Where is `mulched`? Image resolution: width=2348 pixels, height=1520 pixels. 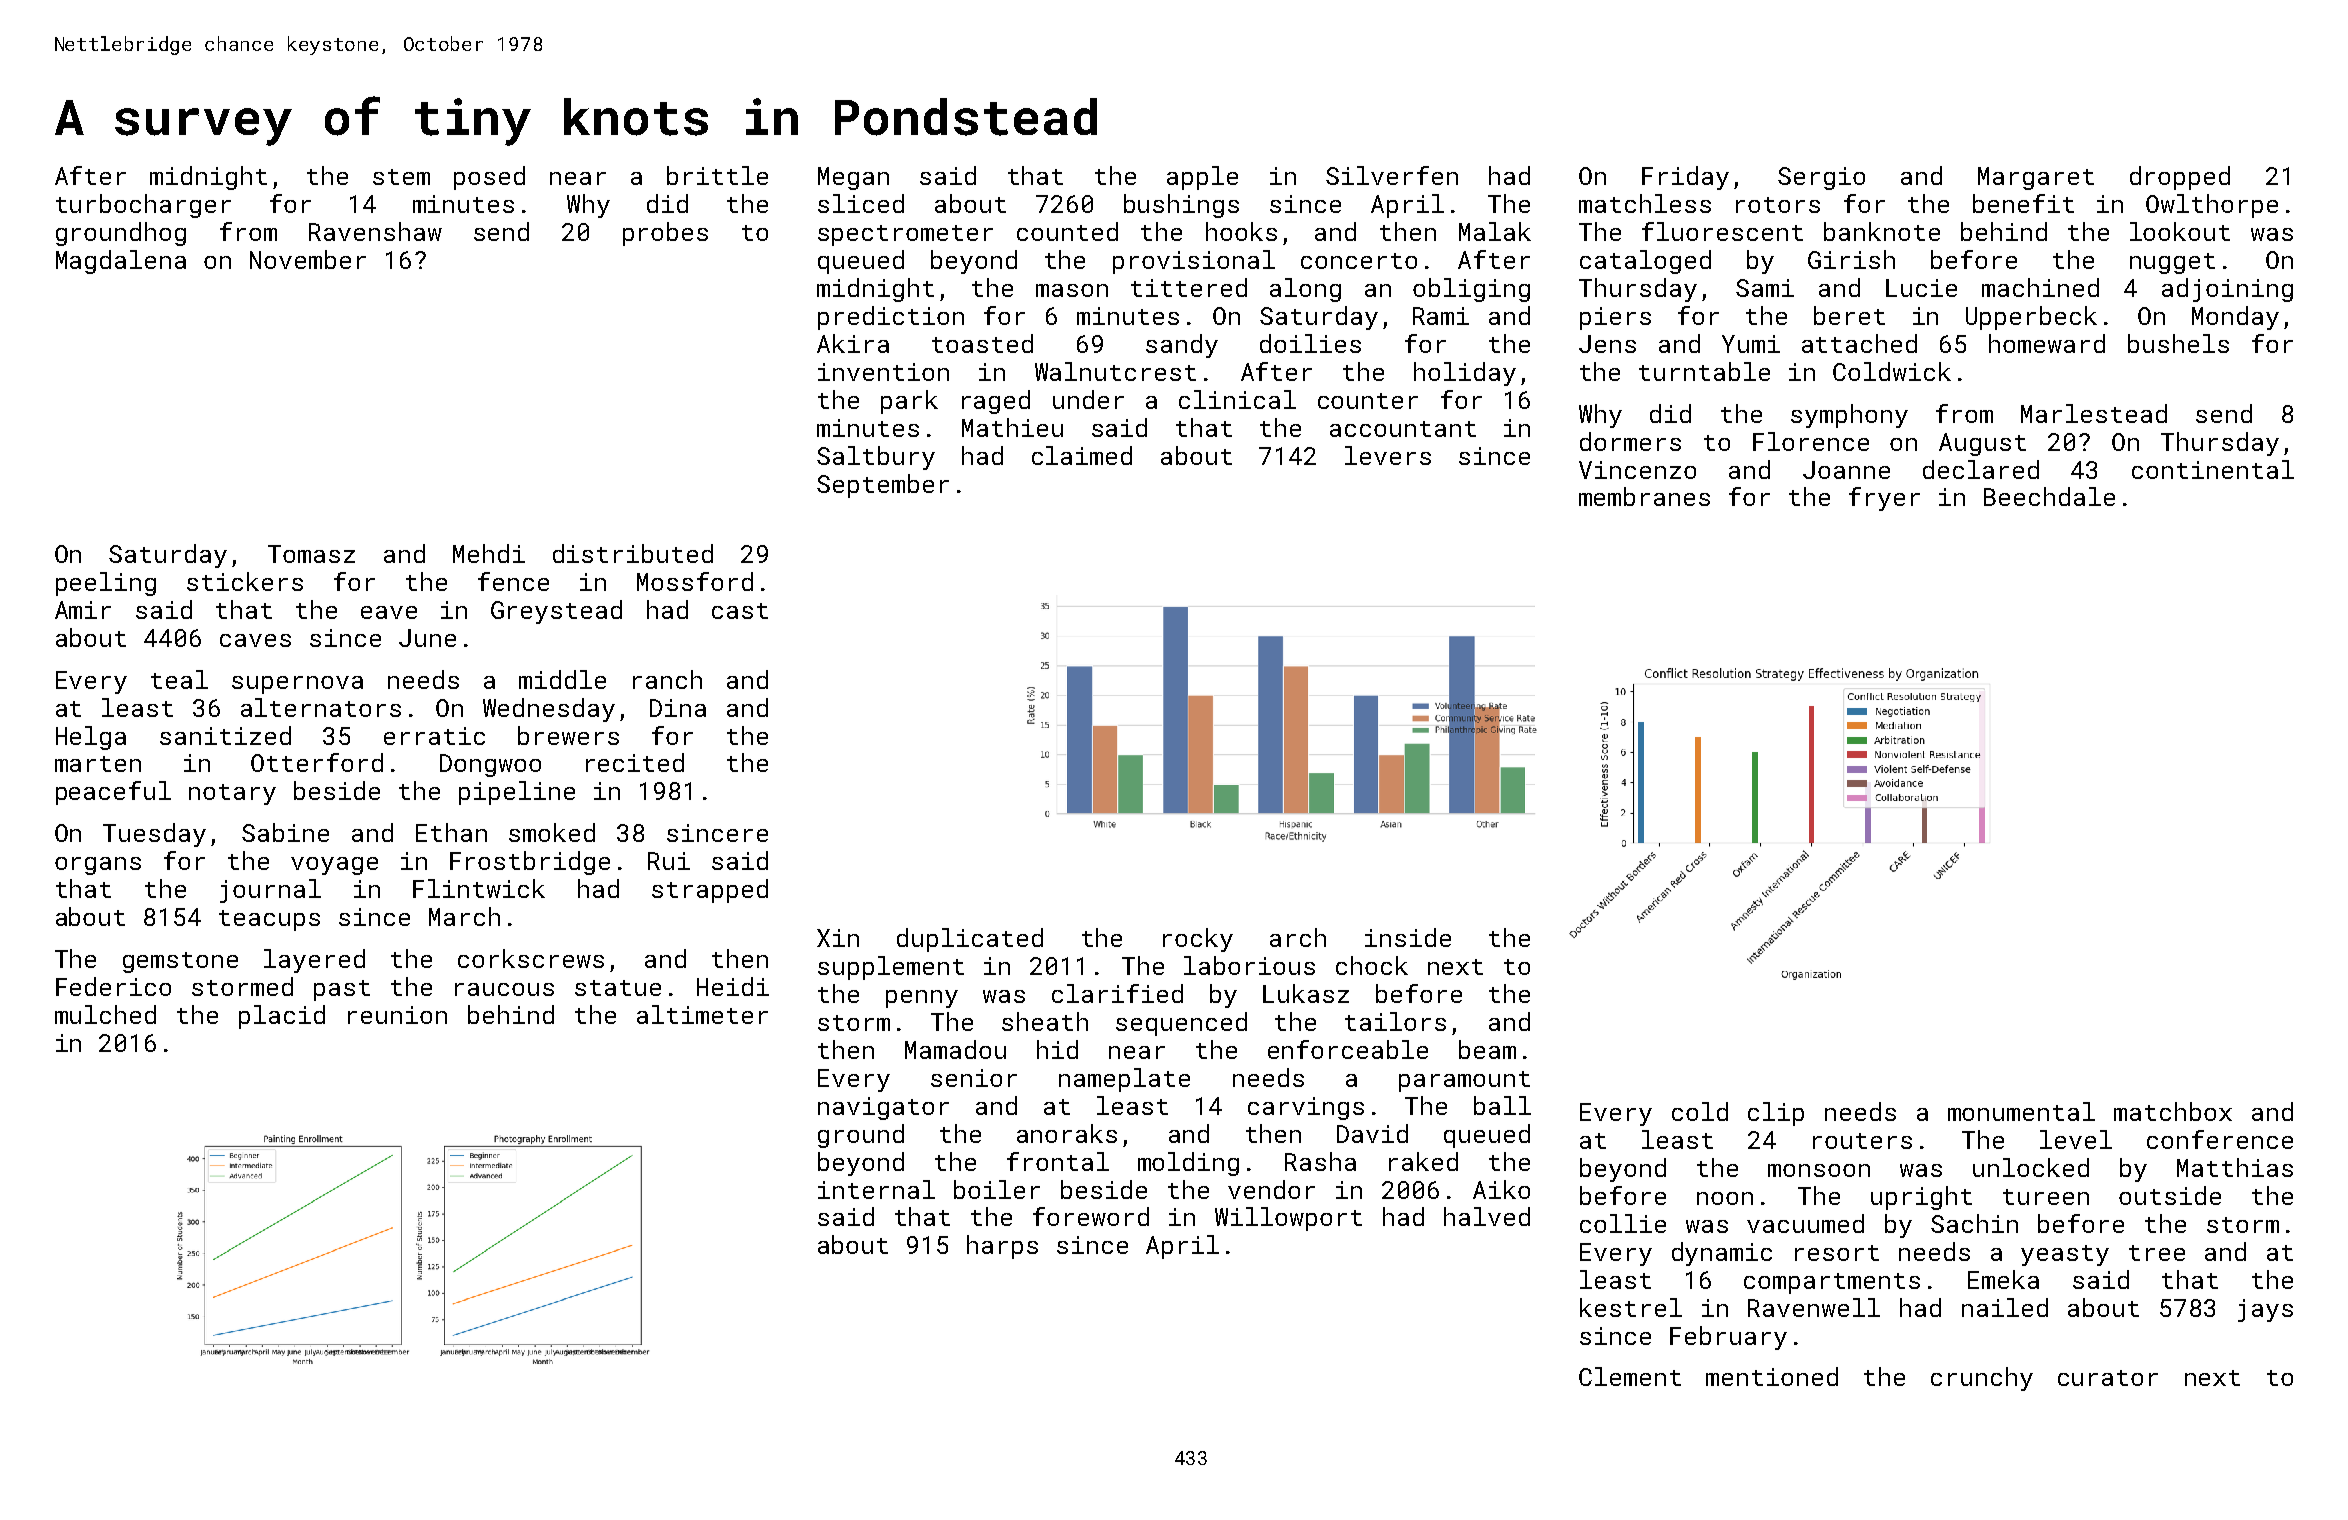 mulched is located at coordinates (105, 1014).
